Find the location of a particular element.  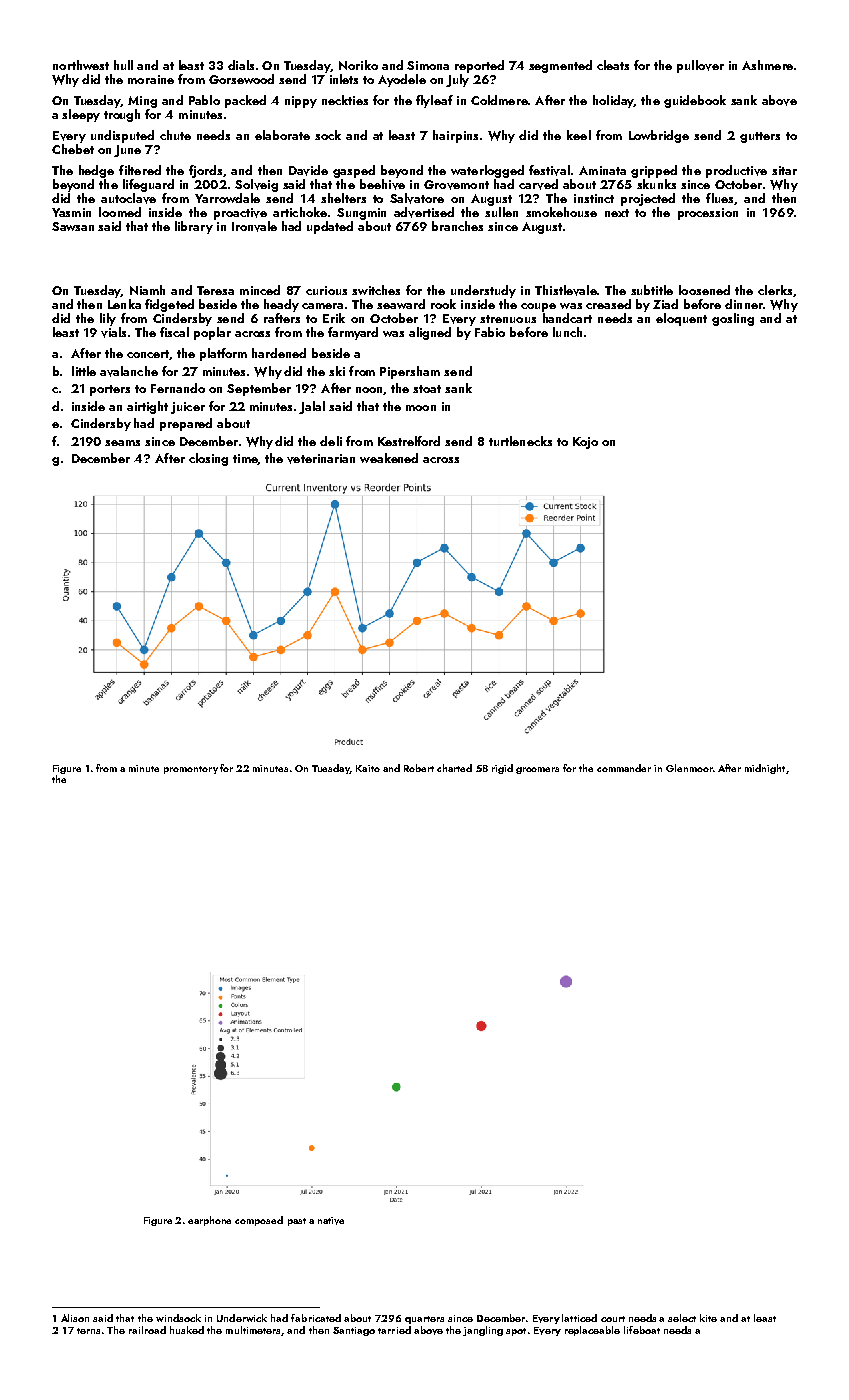

Glenmoor is located at coordinates (689, 768).
